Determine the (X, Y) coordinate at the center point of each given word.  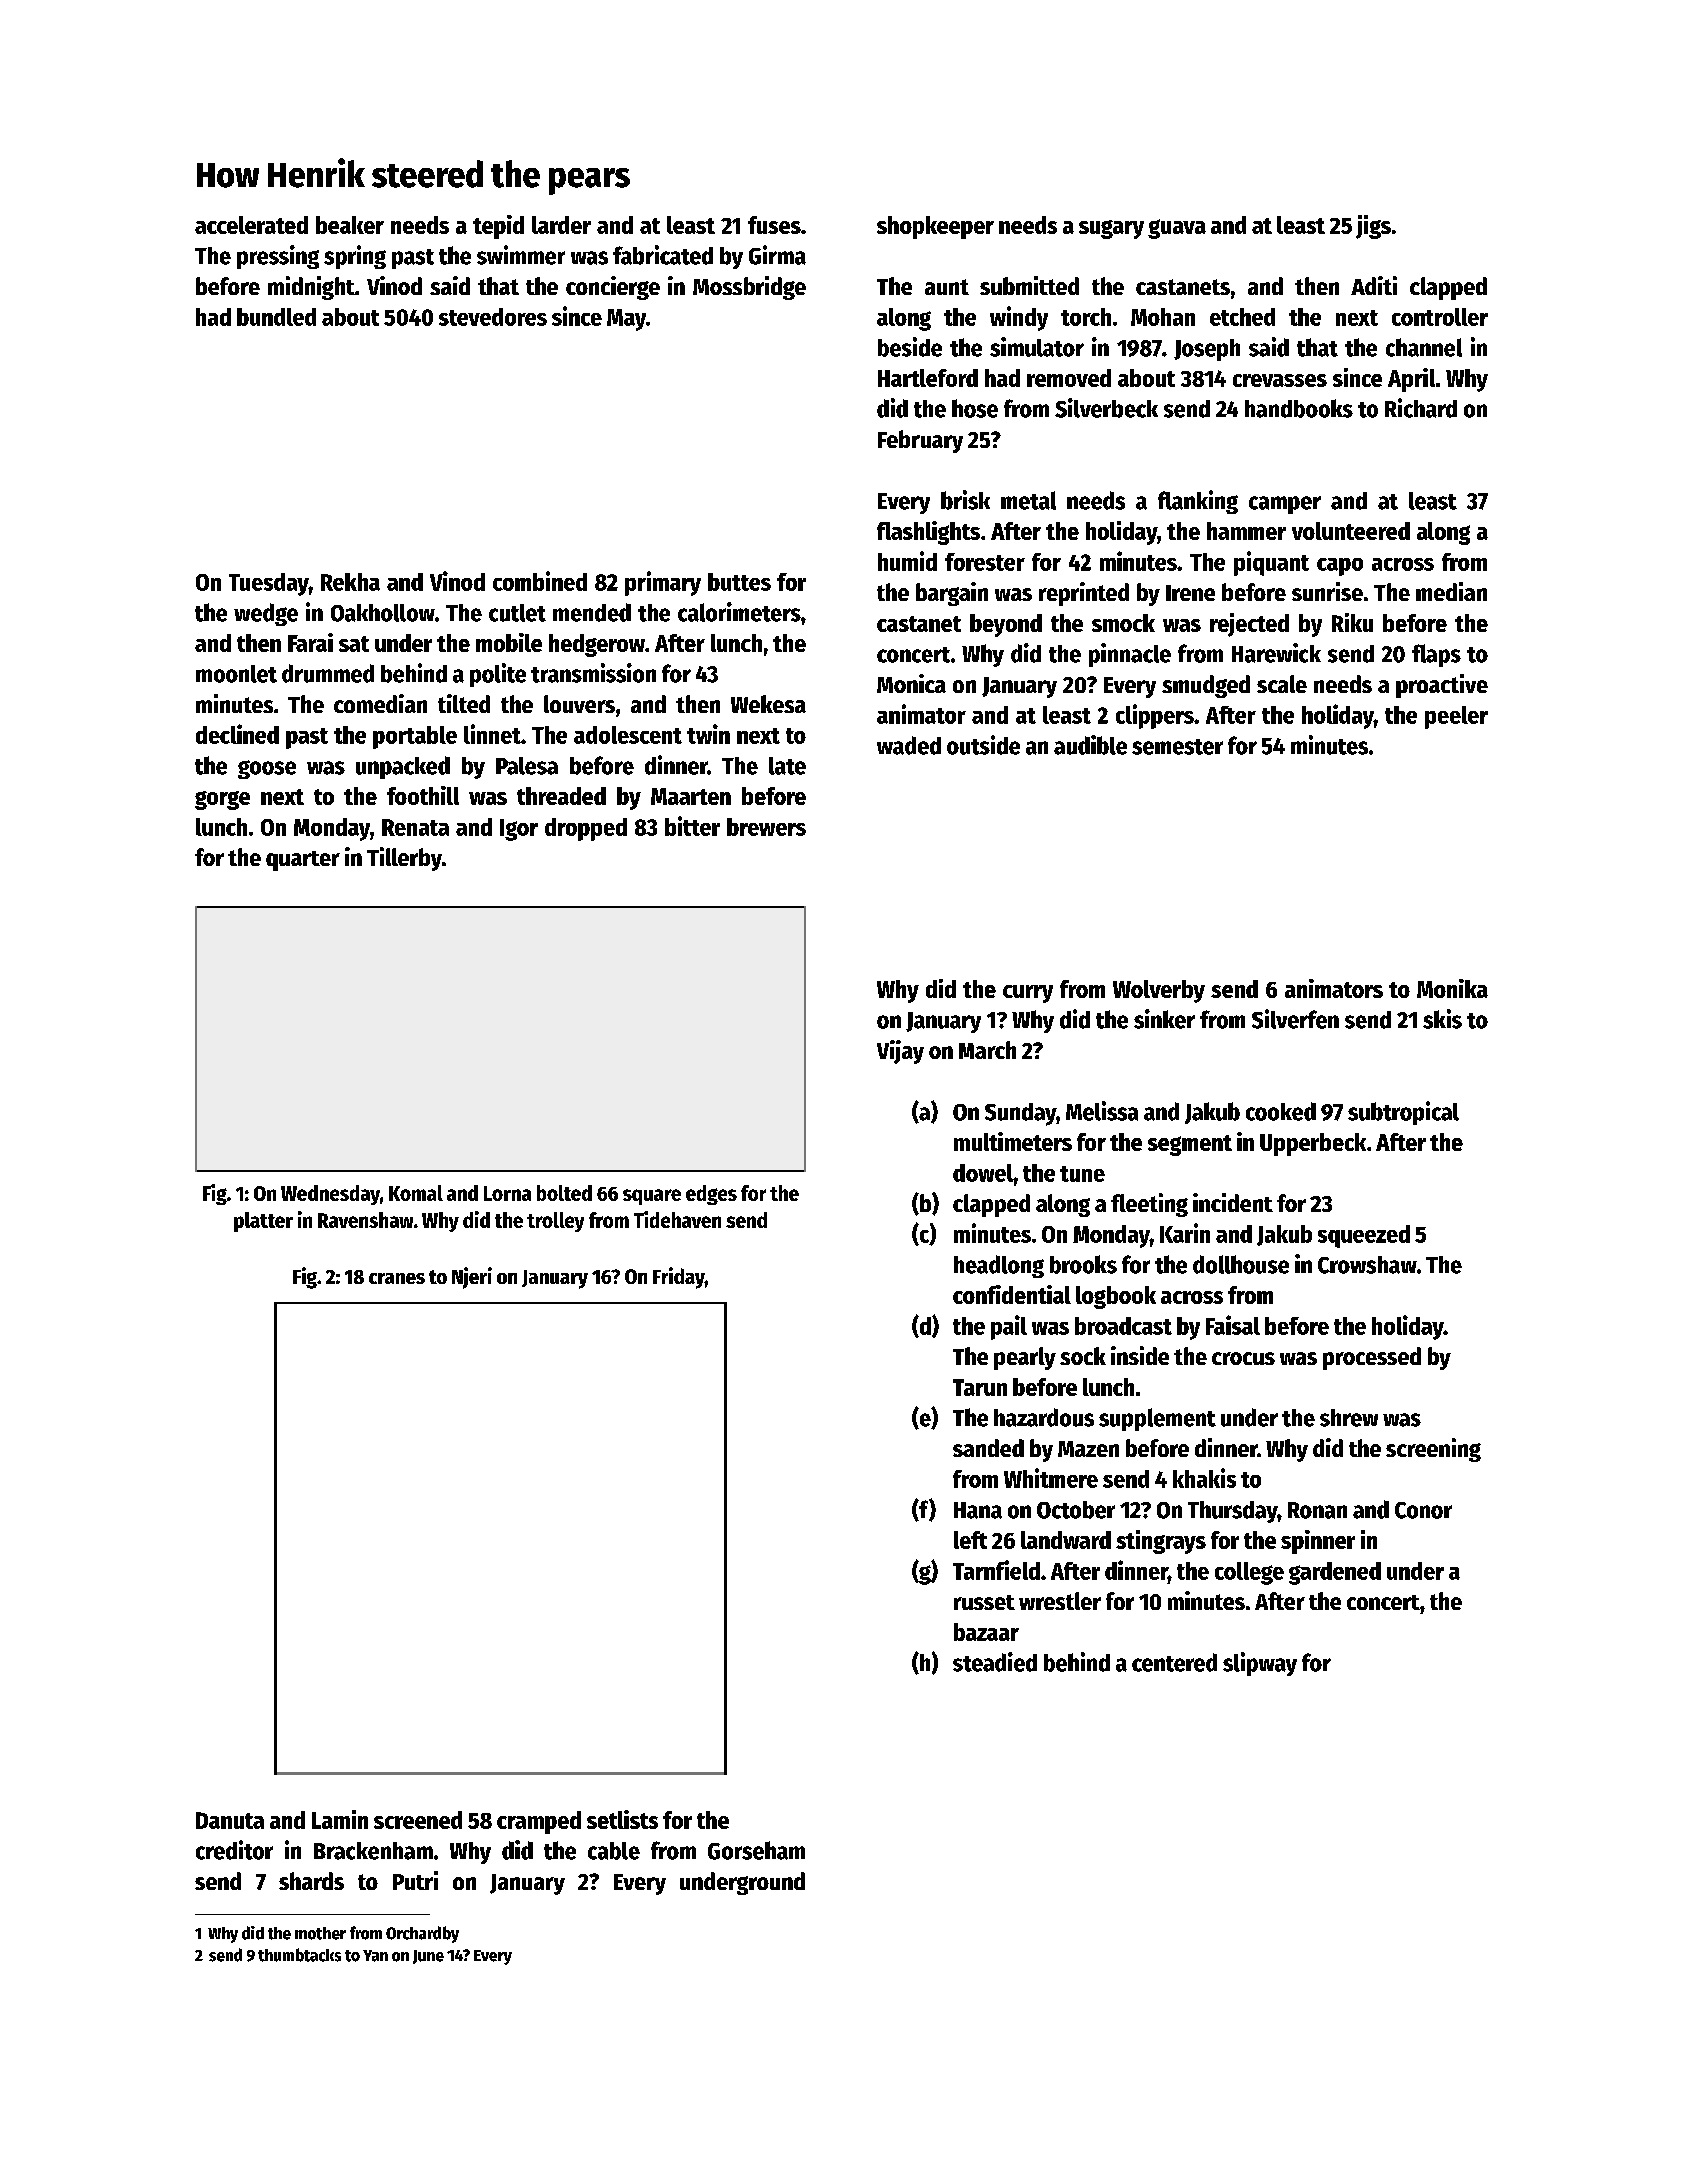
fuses (774, 225)
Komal (416, 1193)
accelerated (251, 225)
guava (1177, 229)
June (428, 1957)
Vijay (900, 1052)
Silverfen (1295, 1019)
